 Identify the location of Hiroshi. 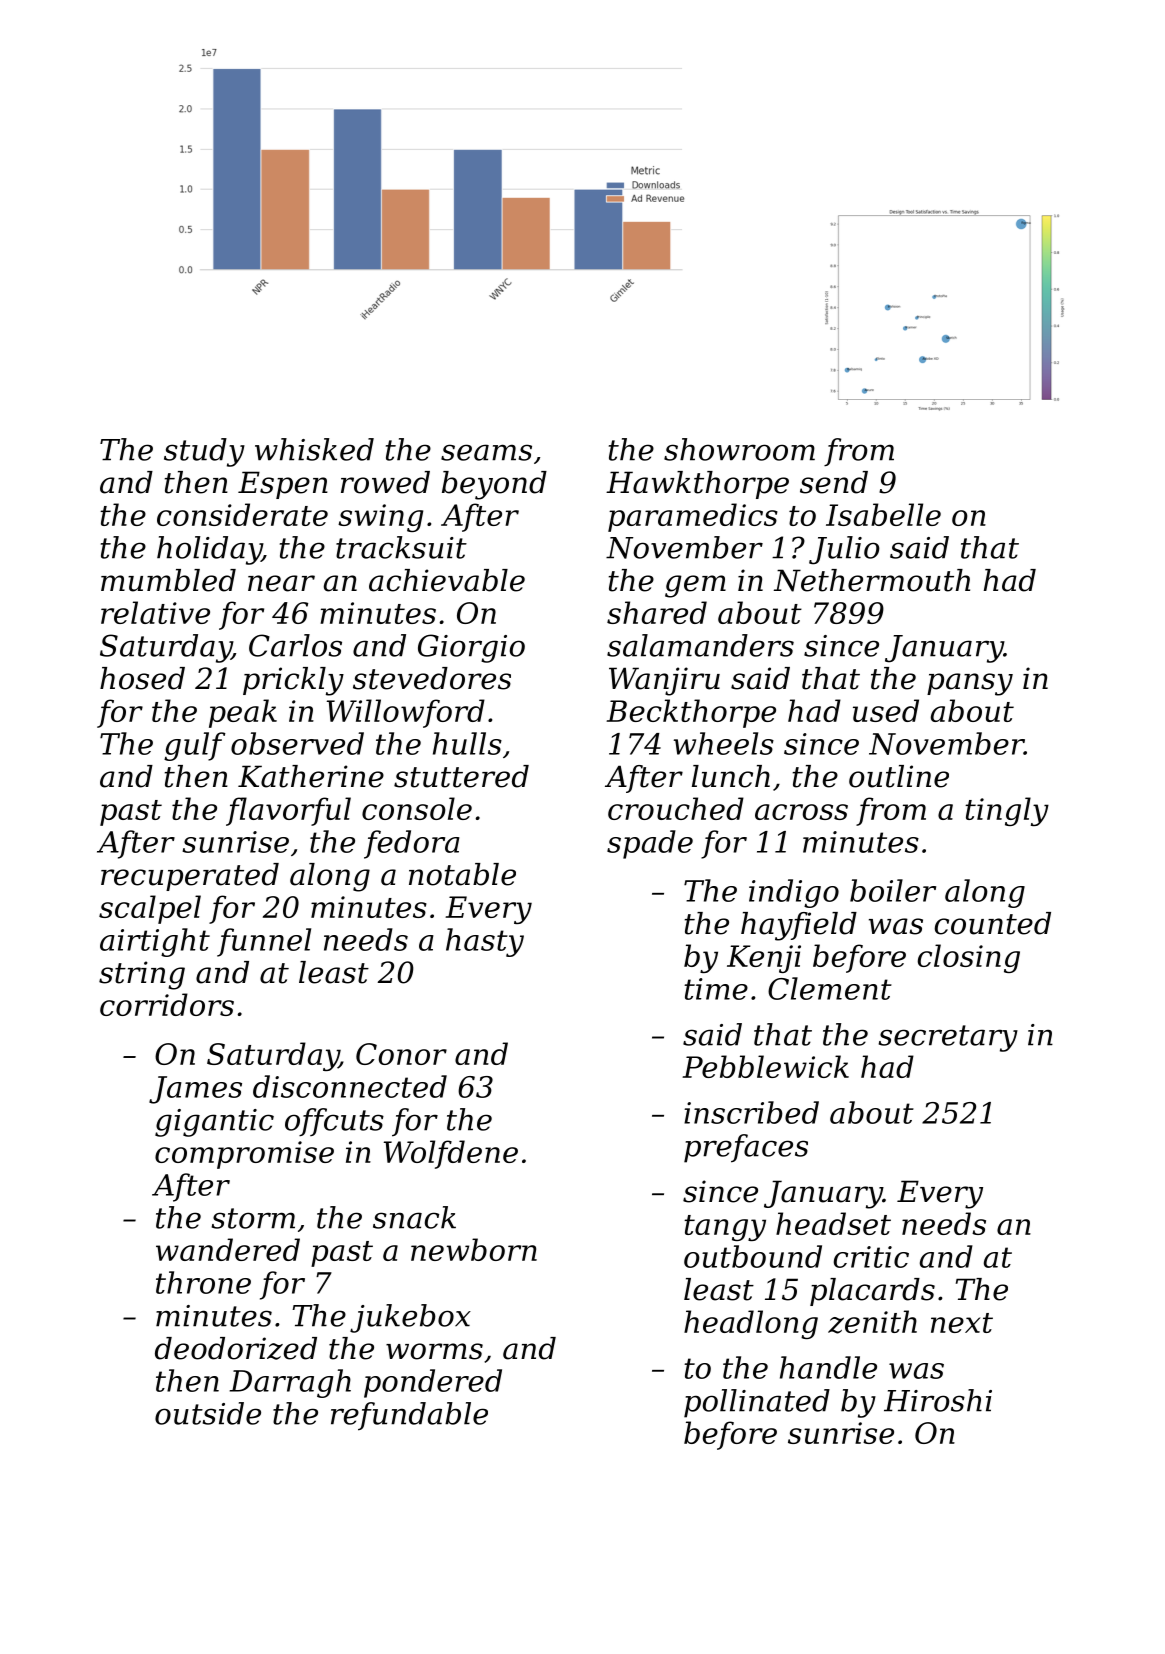
(938, 1400).
